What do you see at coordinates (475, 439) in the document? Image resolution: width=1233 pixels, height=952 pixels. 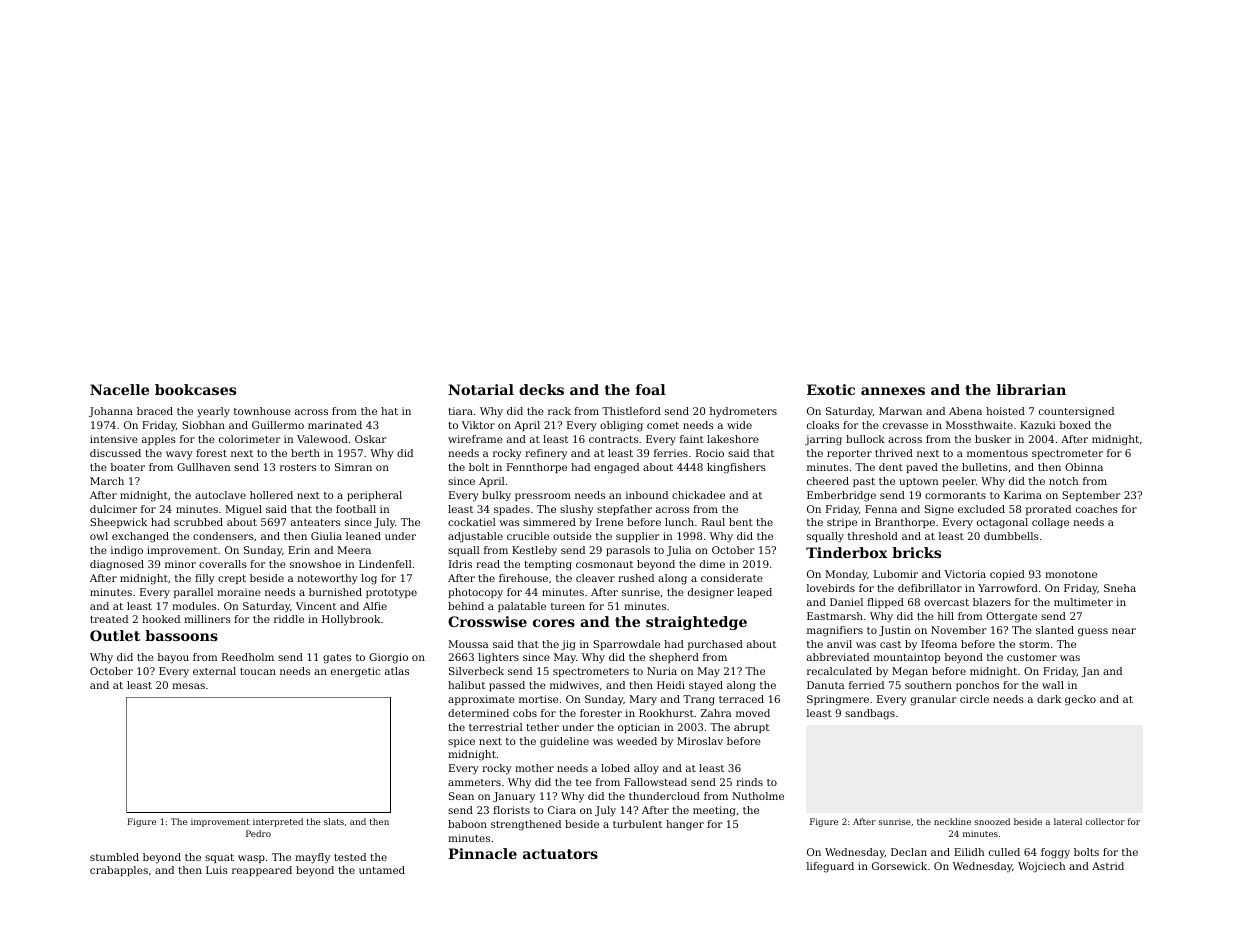 I see `wireframe` at bounding box center [475, 439].
